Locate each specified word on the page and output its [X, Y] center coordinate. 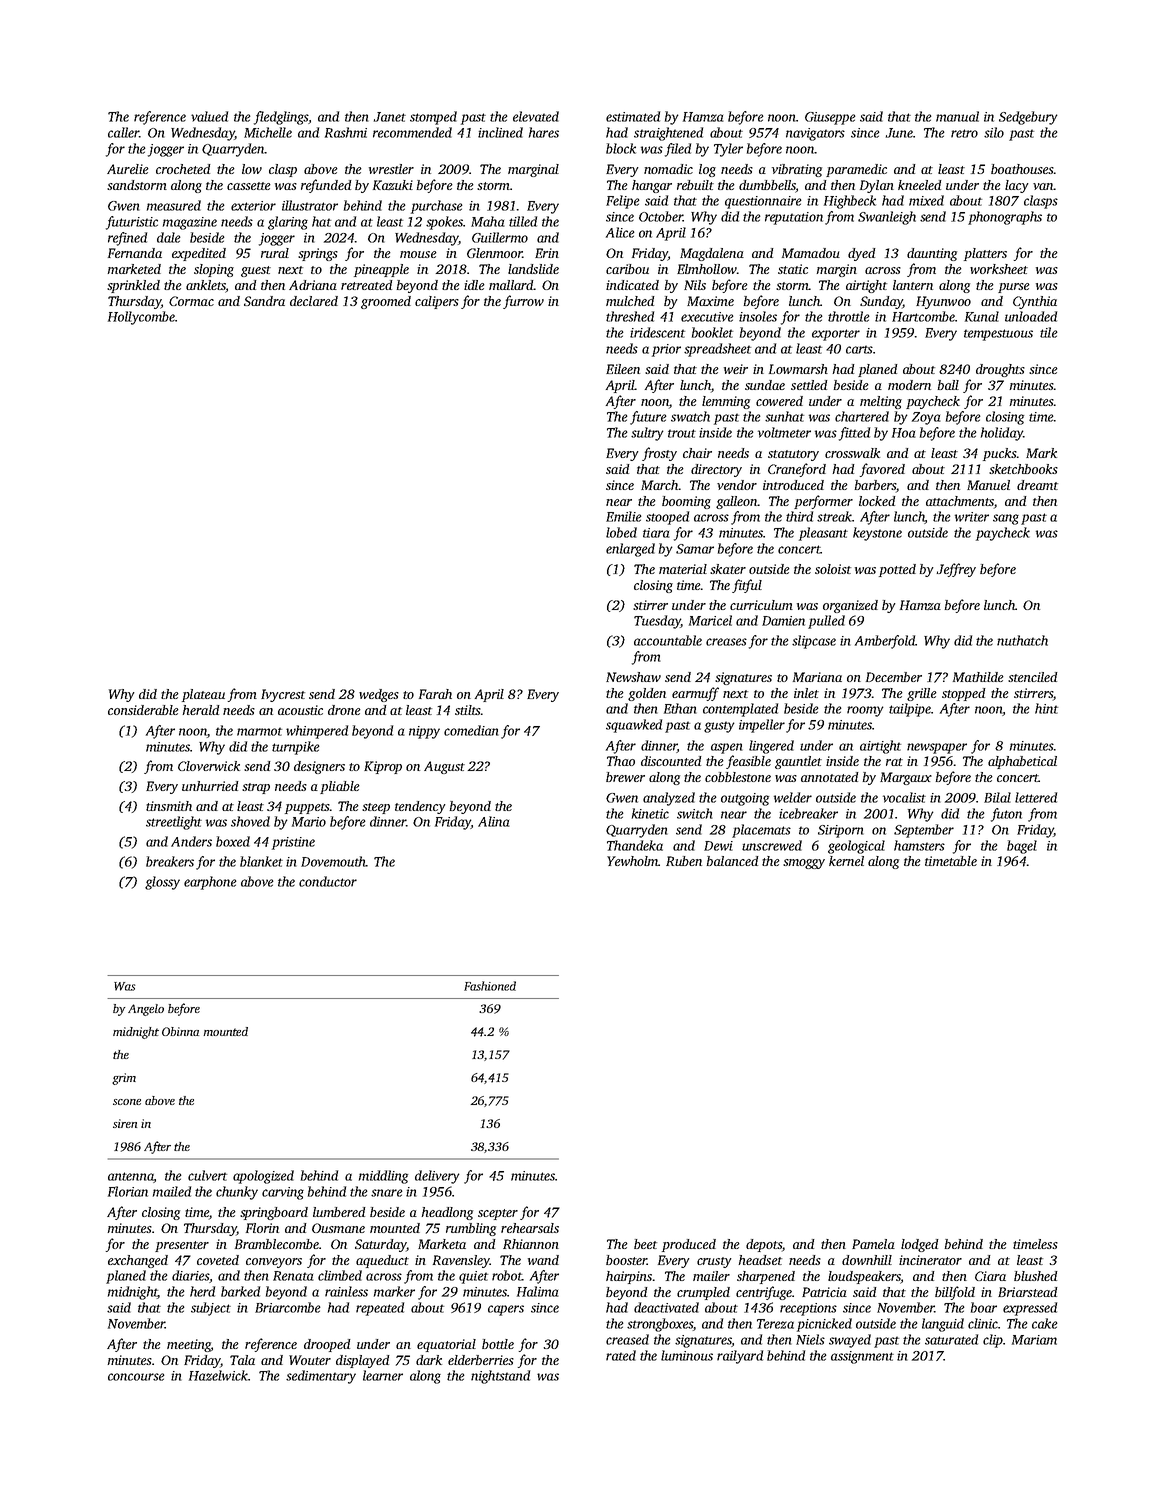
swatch [690, 416]
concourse [136, 1377]
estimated [633, 116]
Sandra [264, 301]
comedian [471, 730]
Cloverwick [209, 766]
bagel [1022, 847]
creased [627, 1339]
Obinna [180, 1031]
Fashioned [490, 986]
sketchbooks [1023, 469]
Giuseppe [830, 118]
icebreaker [808, 813]
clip [993, 1341]
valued [209, 116]
